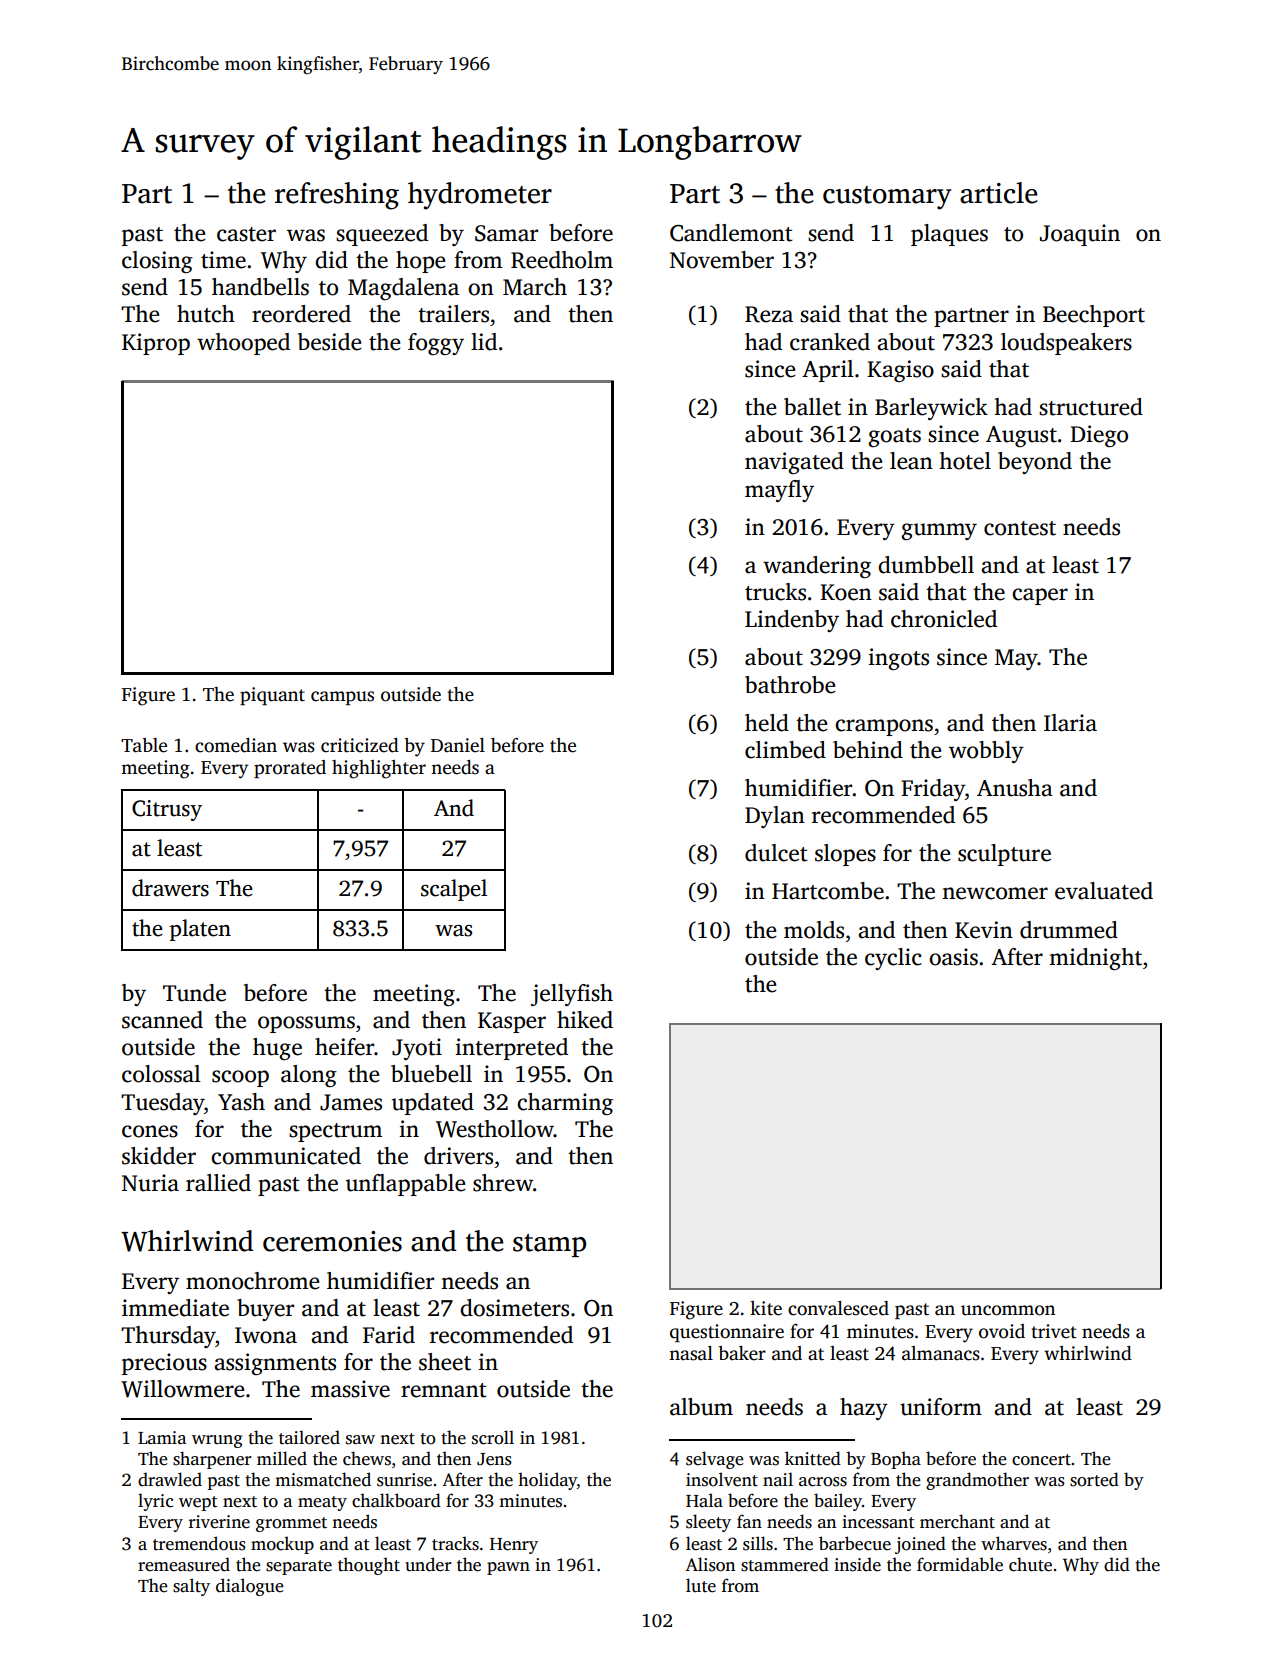  I want to click on Diego, so click(1099, 436).
